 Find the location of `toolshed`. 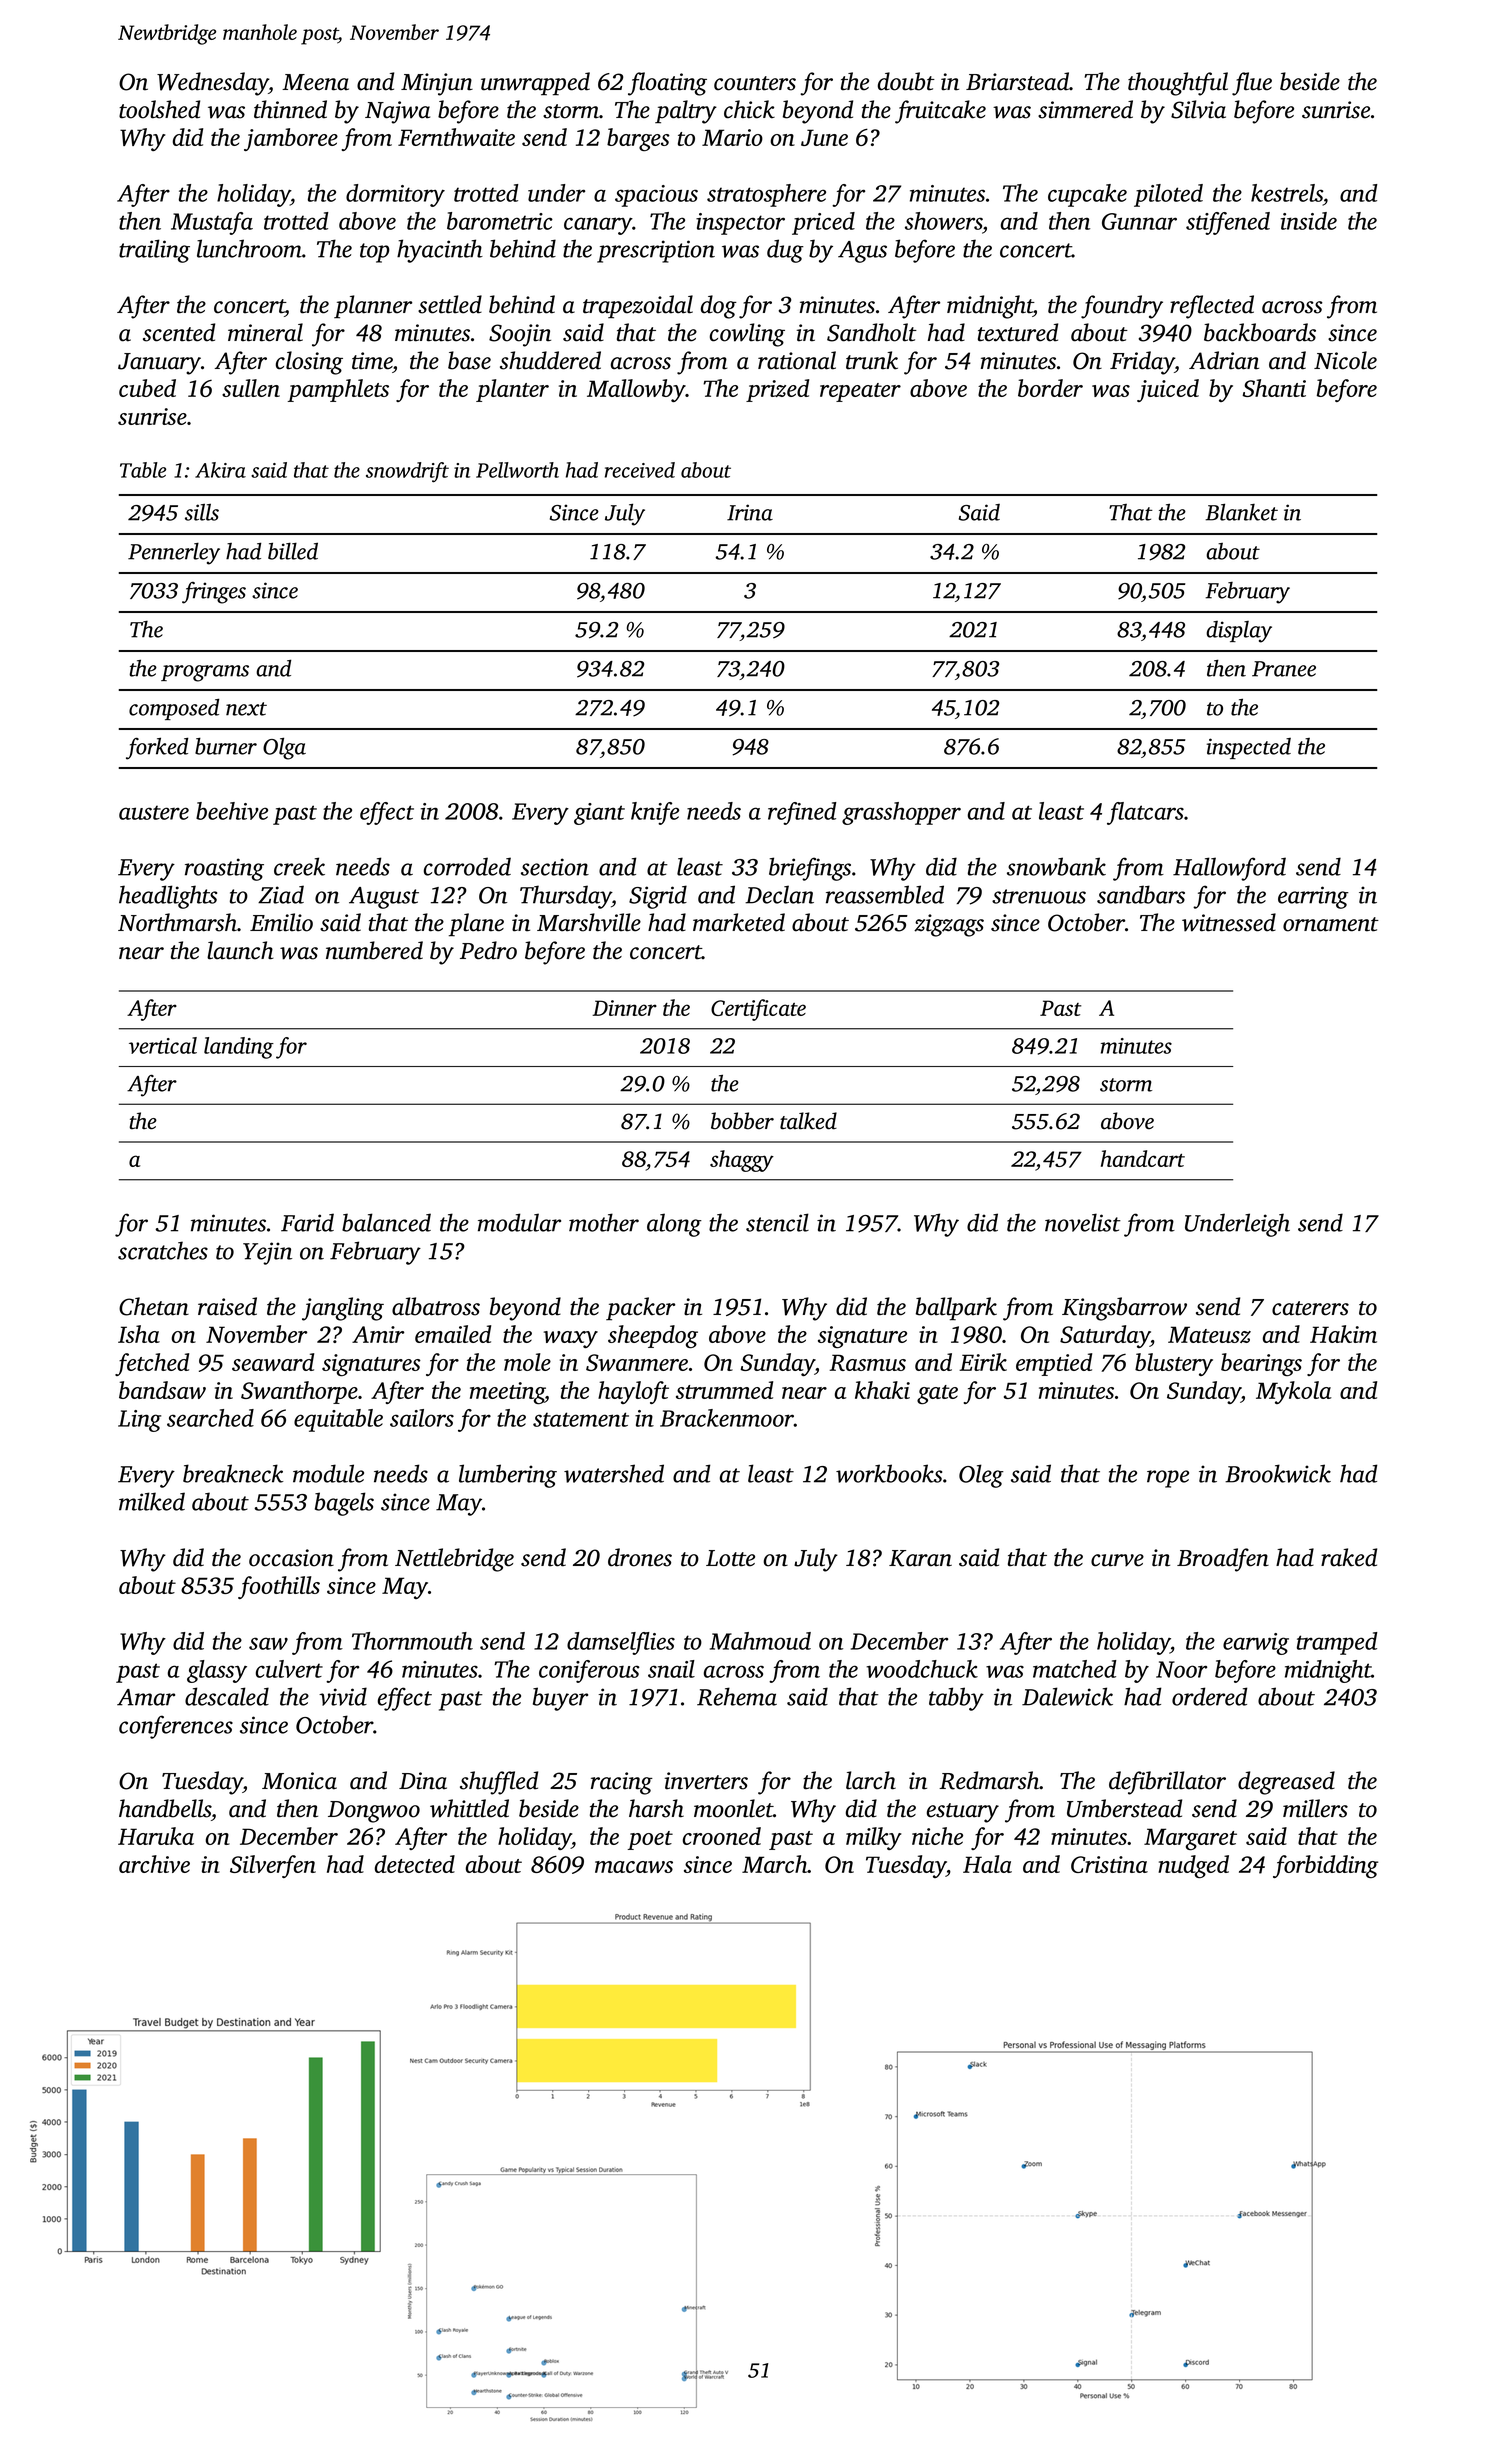

toolshed is located at coordinates (159, 109).
